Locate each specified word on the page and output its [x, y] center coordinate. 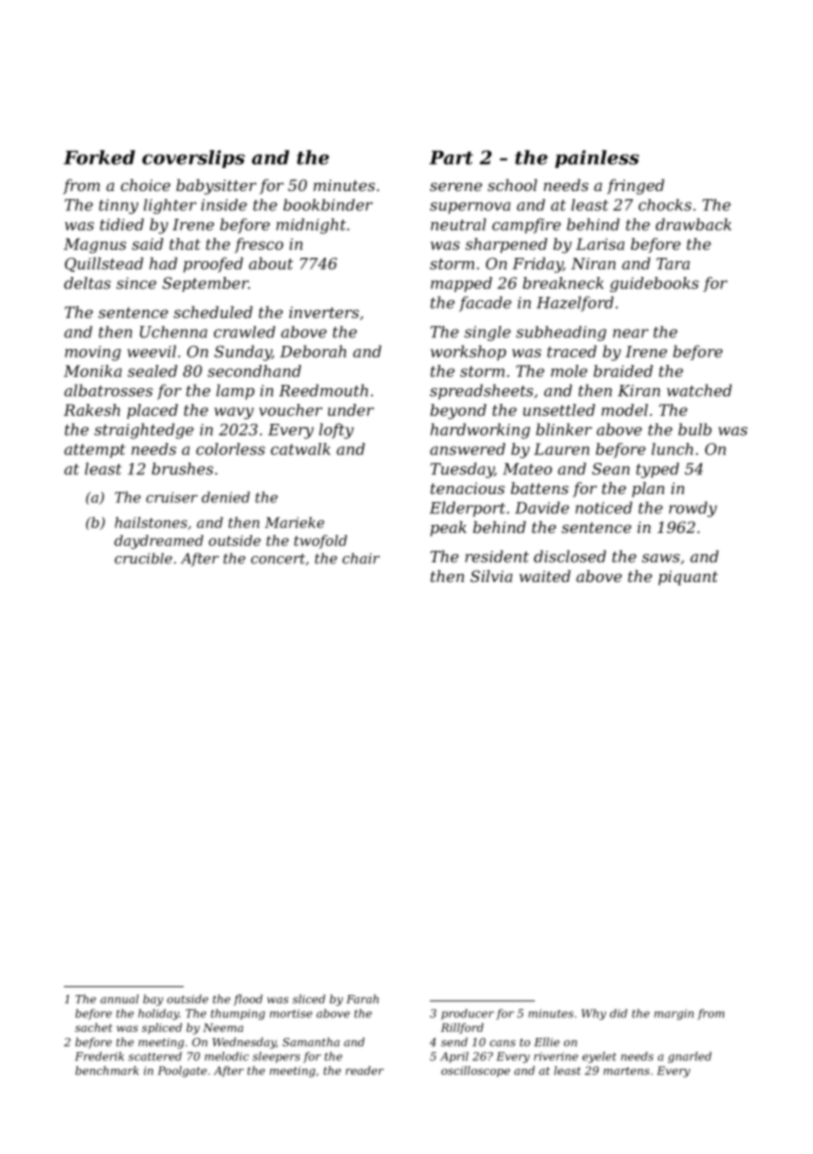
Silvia [491, 576]
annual [119, 999]
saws [661, 558]
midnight [311, 226]
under [351, 410]
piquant [688, 578]
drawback [693, 224]
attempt [94, 451]
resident [497, 556]
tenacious [467, 488]
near [630, 333]
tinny [118, 206]
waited [545, 576]
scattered [155, 1056]
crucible [143, 558]
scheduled [213, 312]
